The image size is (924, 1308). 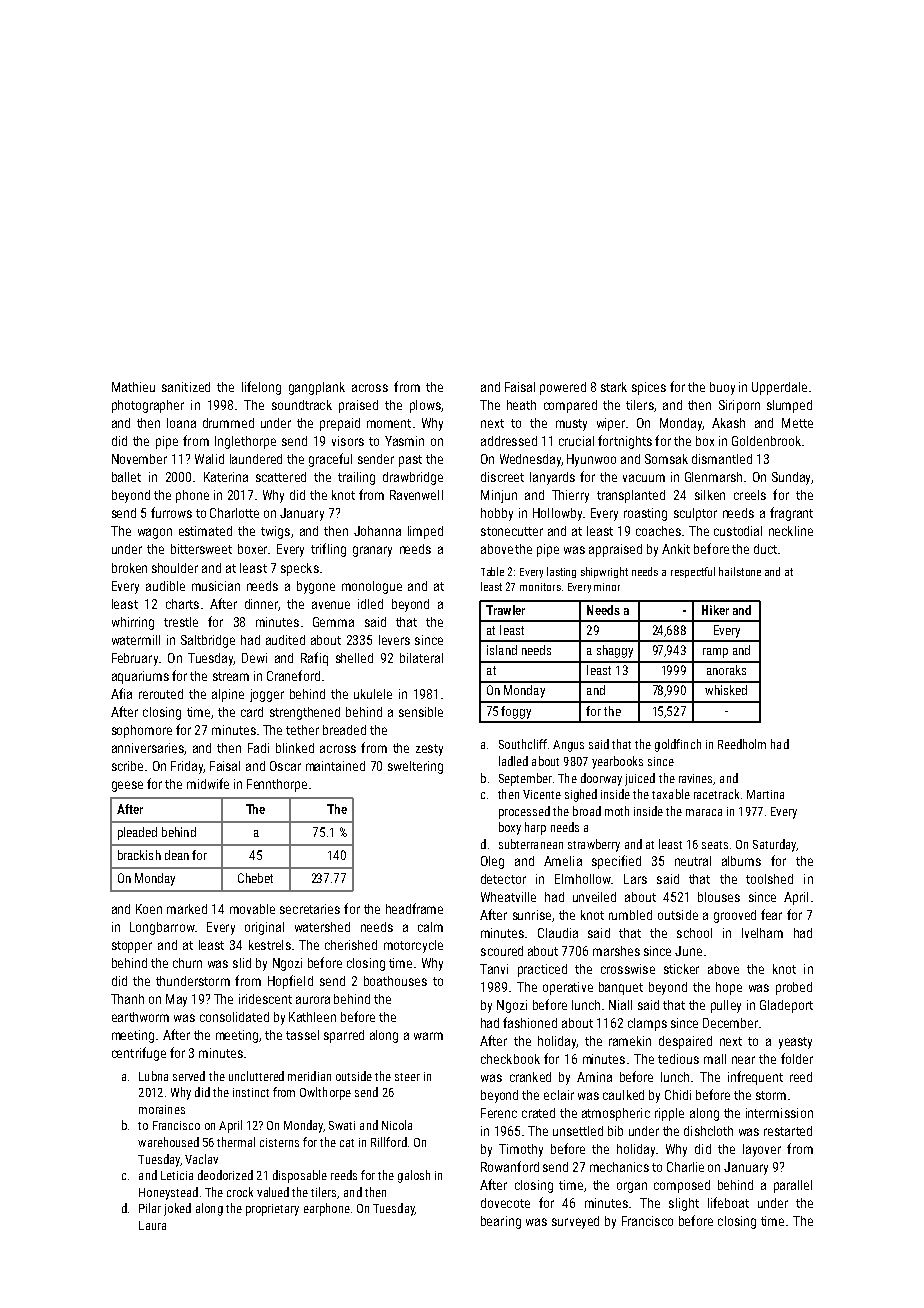 What do you see at coordinates (272, 1210) in the screenshot?
I see `proprietary` at bounding box center [272, 1210].
